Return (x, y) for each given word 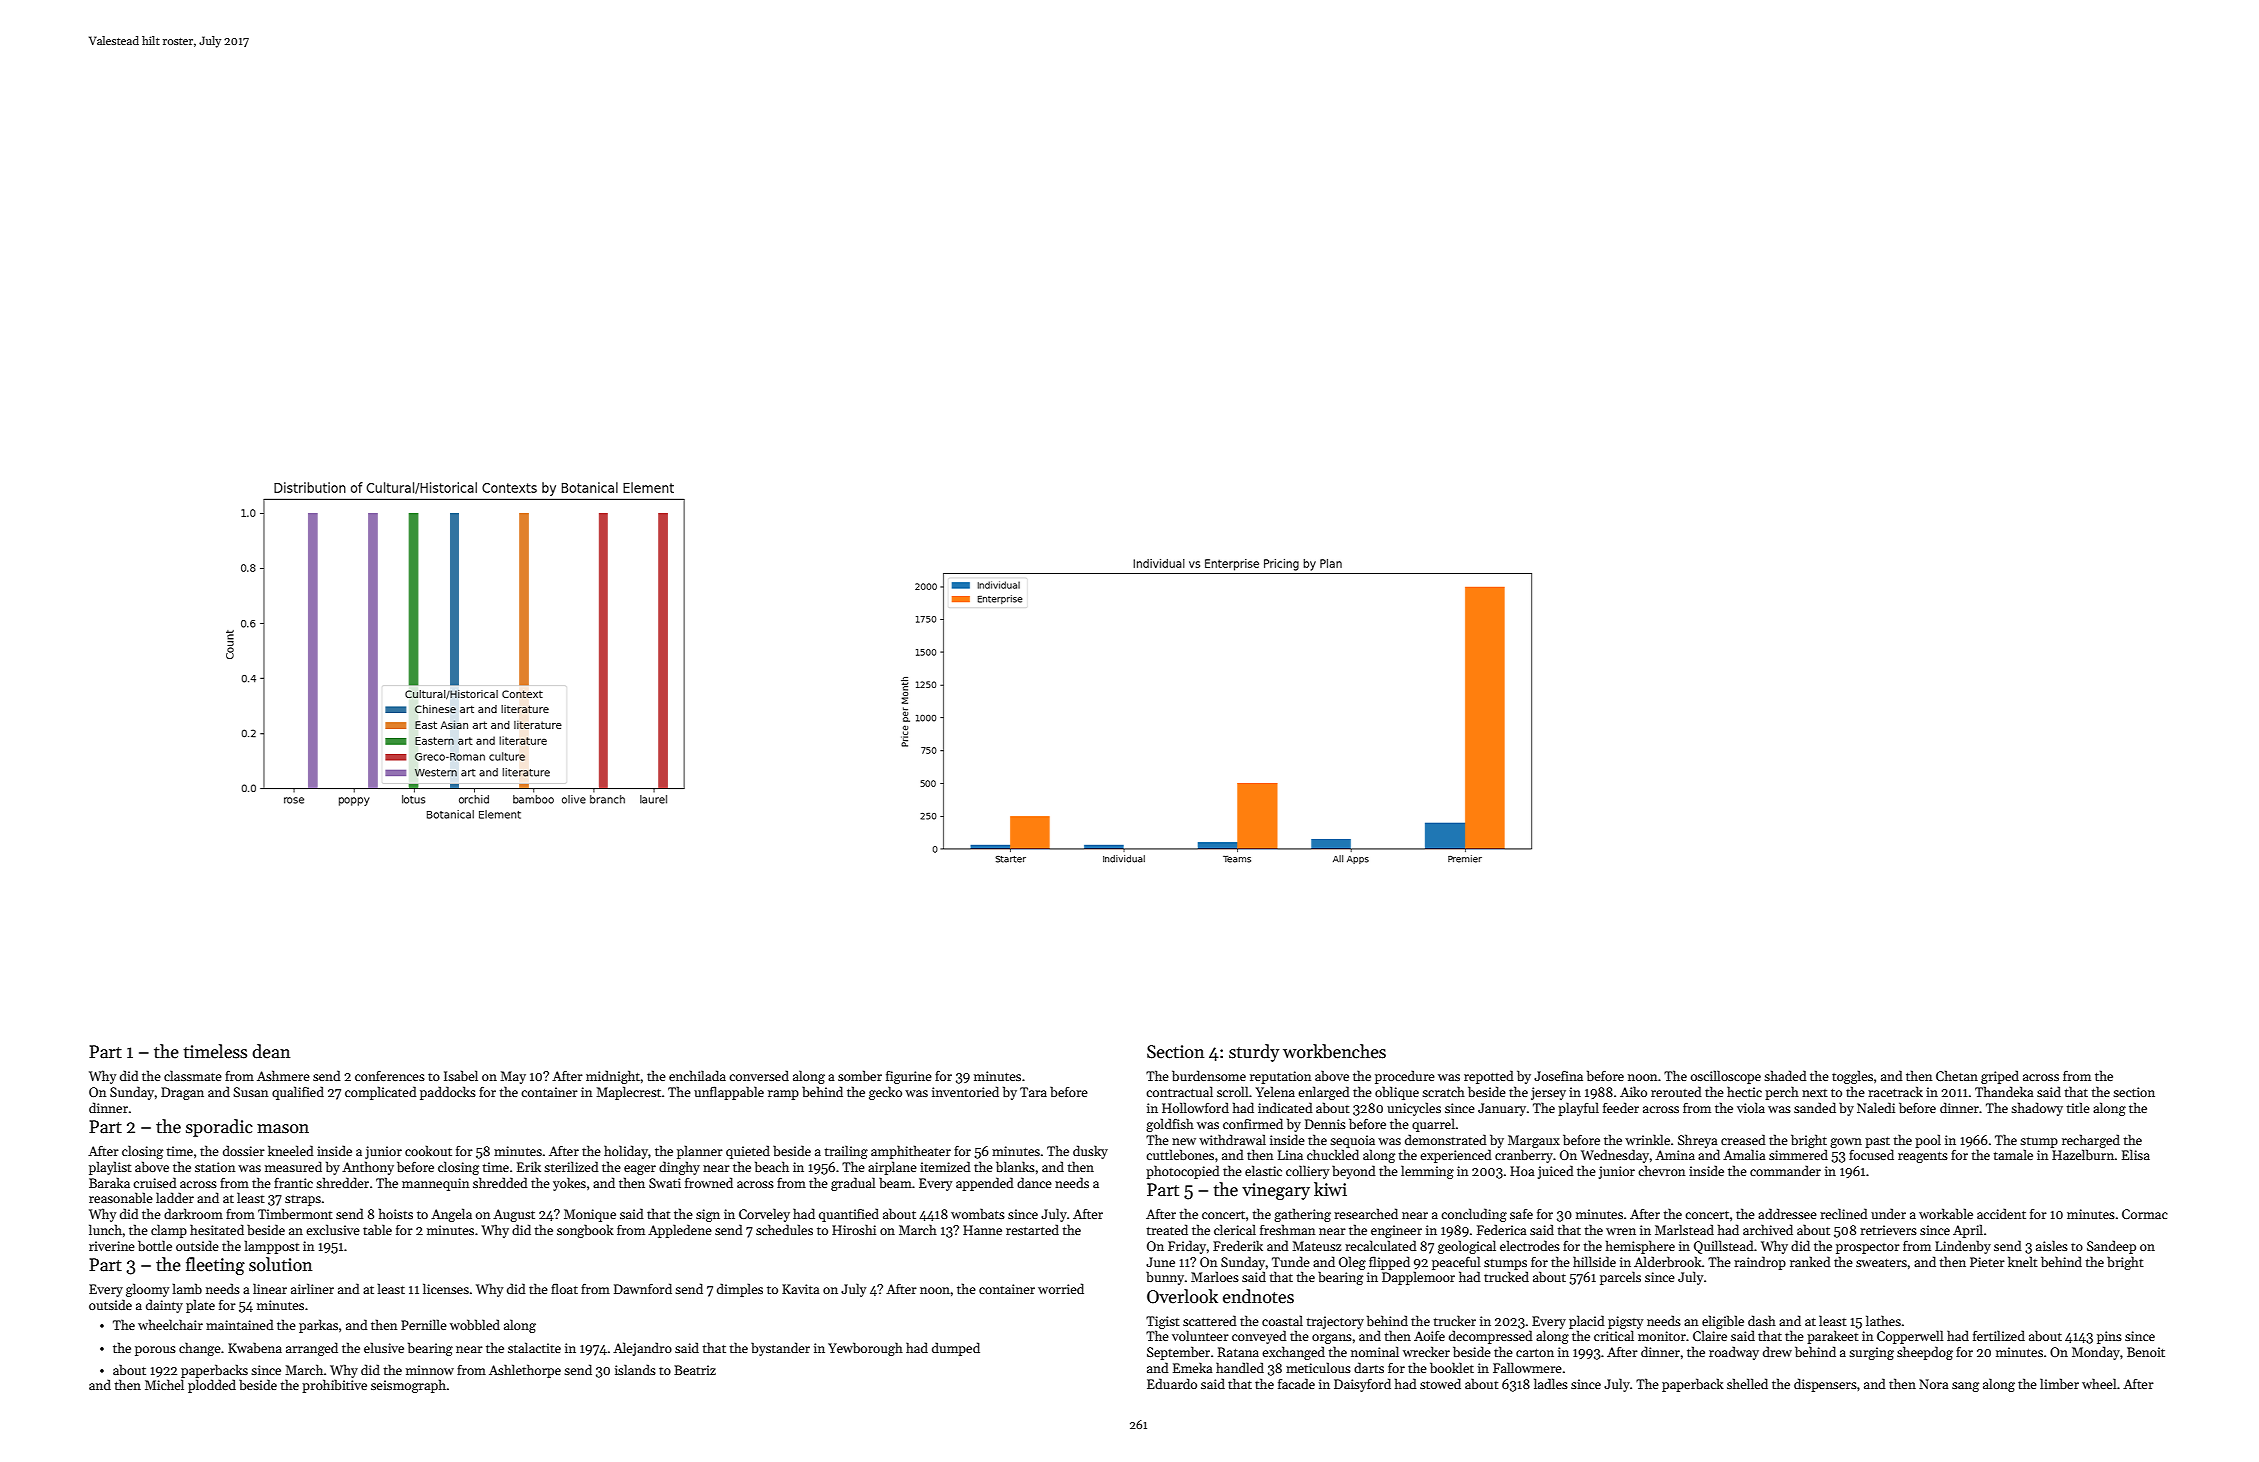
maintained (240, 1324)
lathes (1883, 1320)
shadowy (2037, 1109)
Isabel (461, 1075)
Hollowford (1195, 1107)
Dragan (182, 1093)
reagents (1923, 1157)
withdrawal (1232, 1139)
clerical (1235, 1229)
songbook (585, 1231)
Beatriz (695, 1370)
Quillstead (1724, 1247)
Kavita (801, 1289)
